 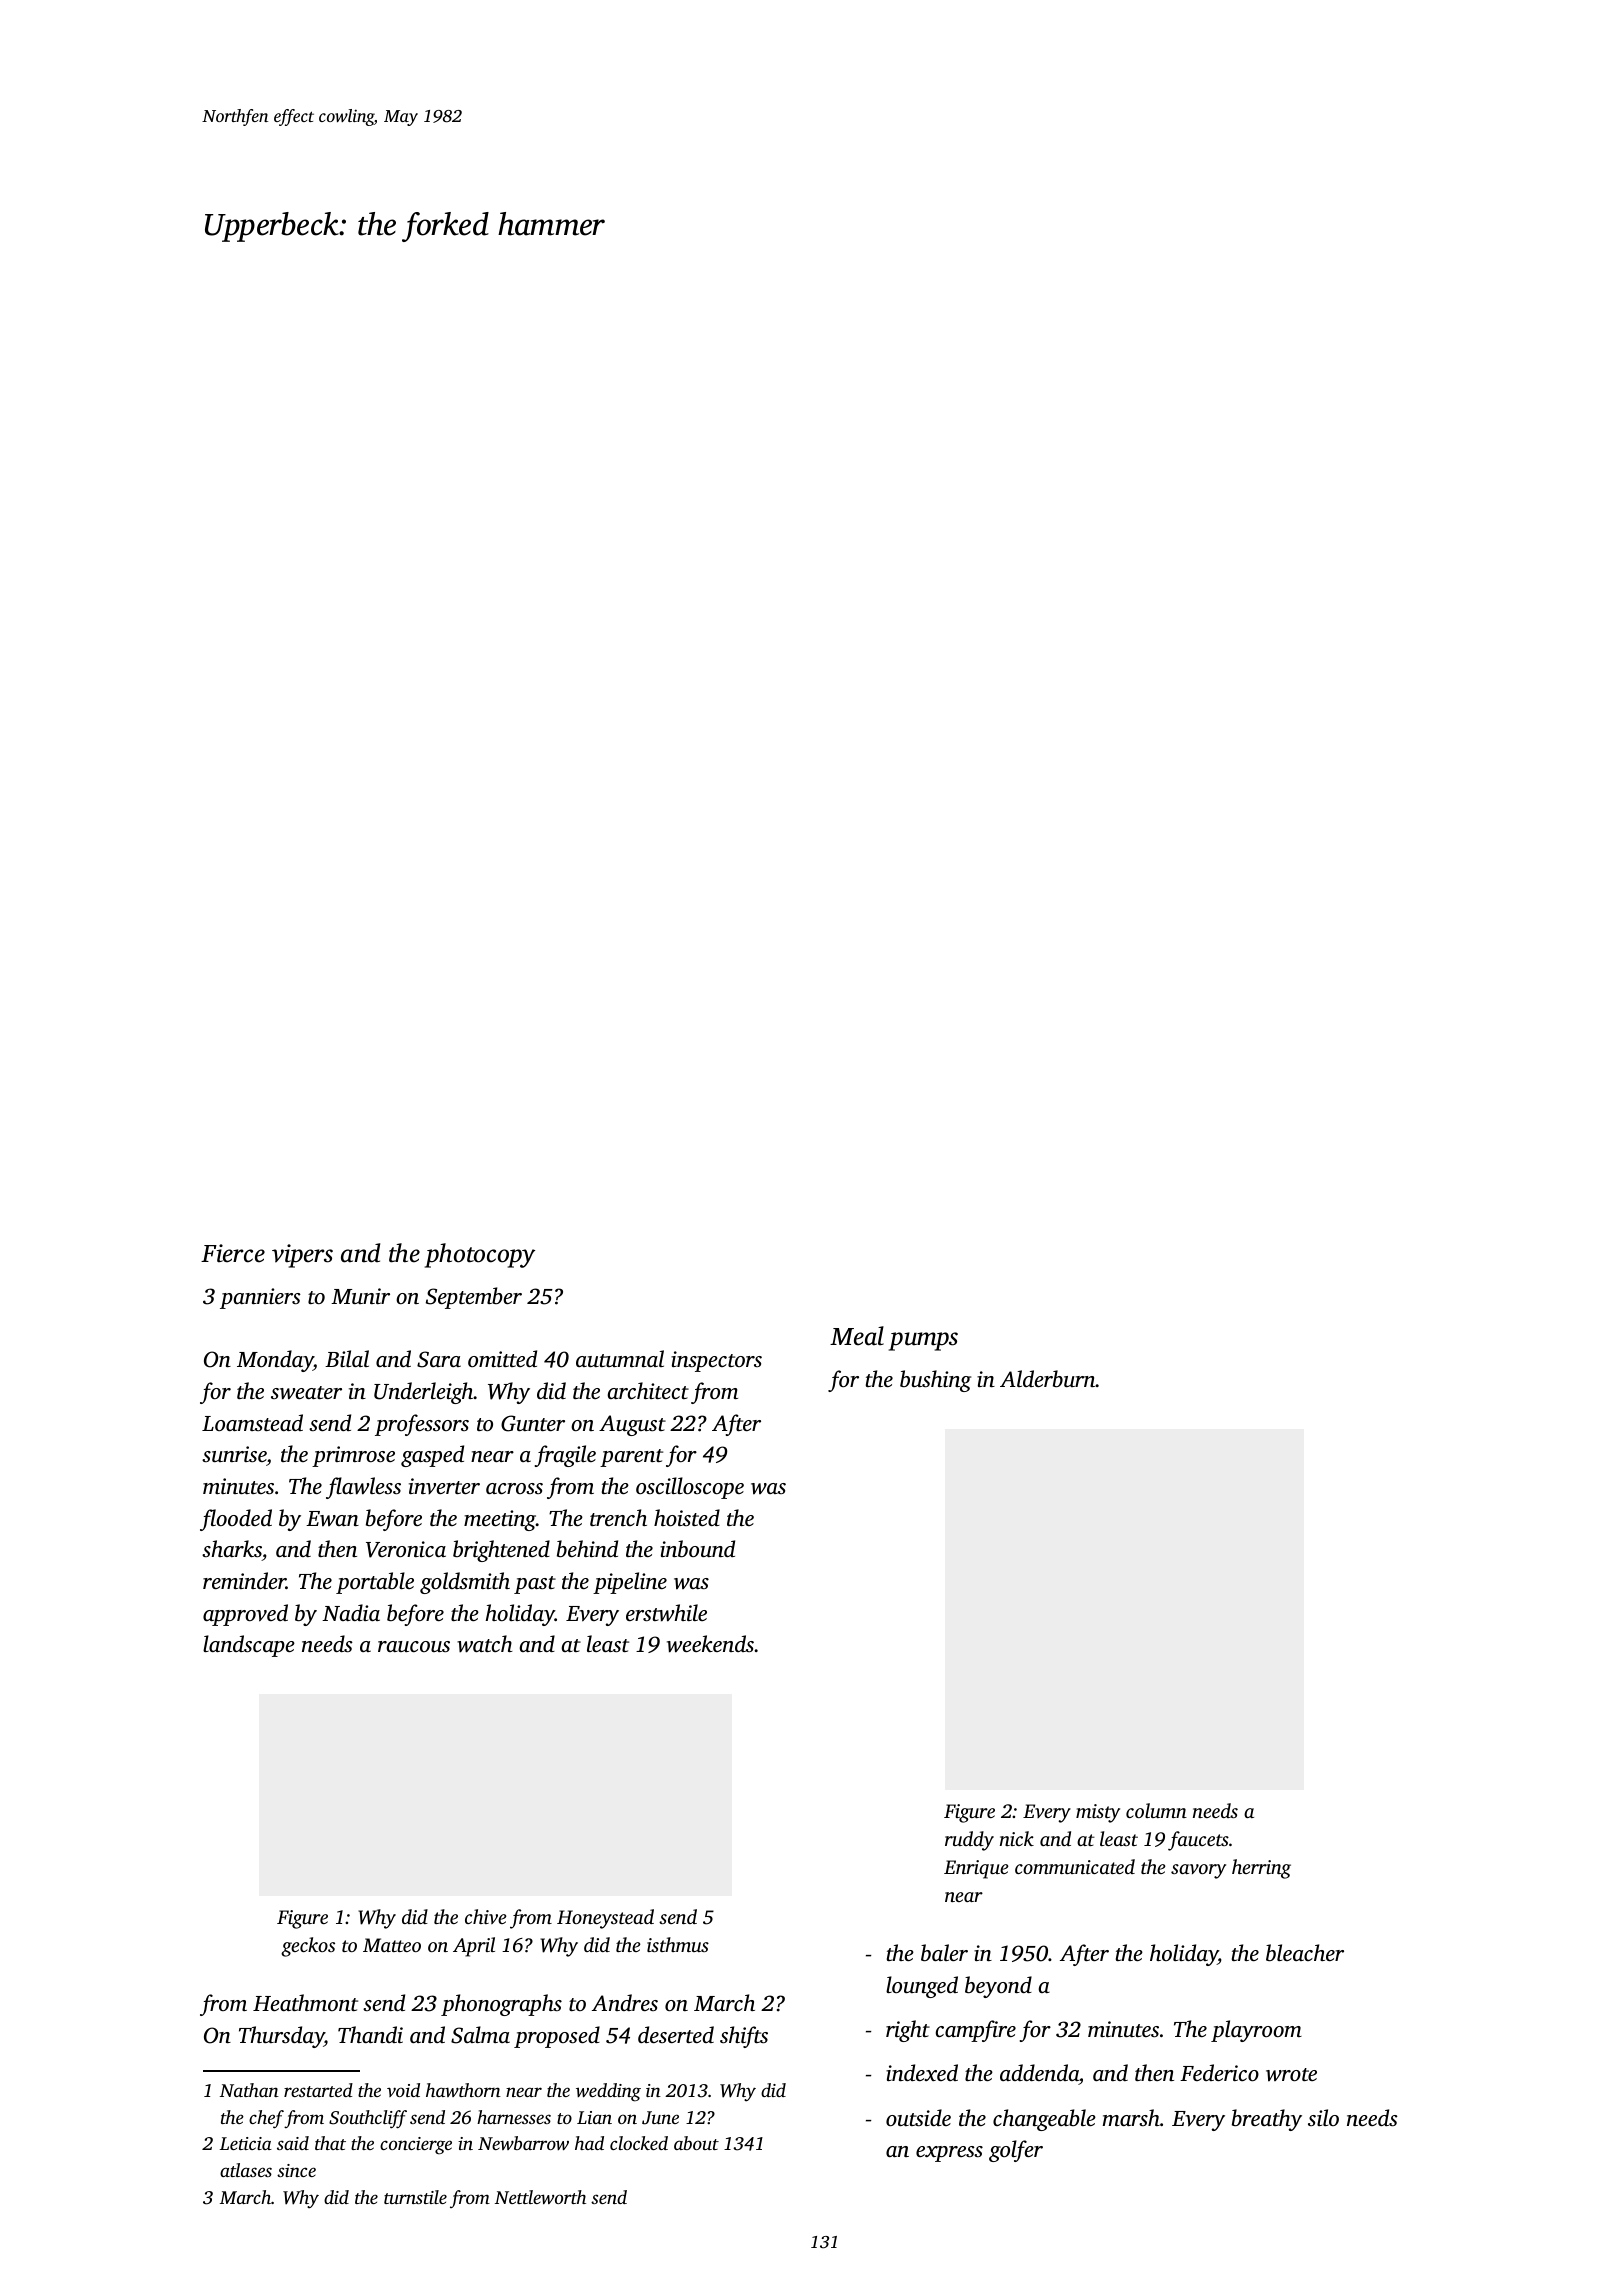 I want to click on bleacher, so click(x=1305, y=1952).
